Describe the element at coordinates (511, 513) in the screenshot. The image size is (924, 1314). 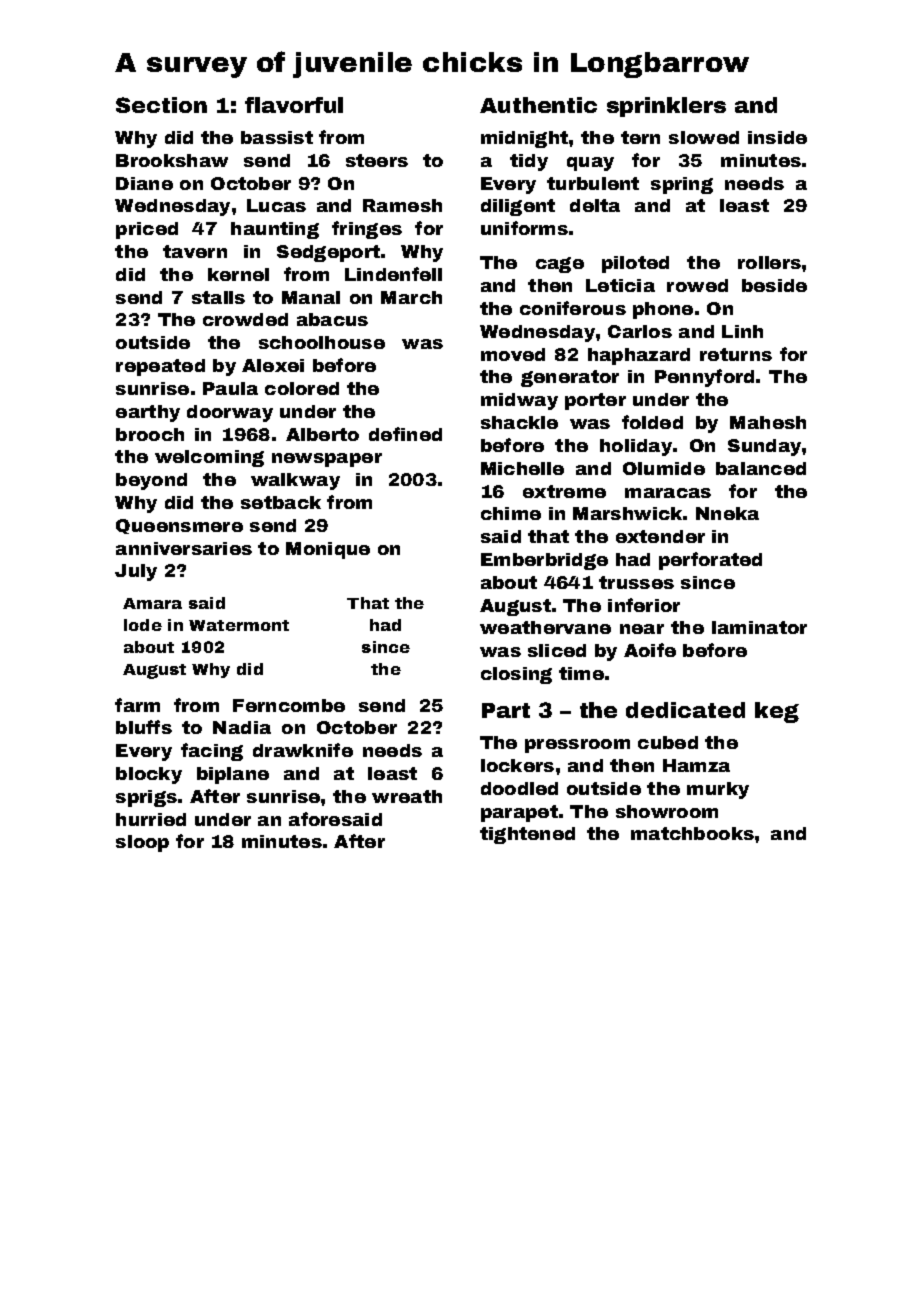
I see `chime` at that location.
